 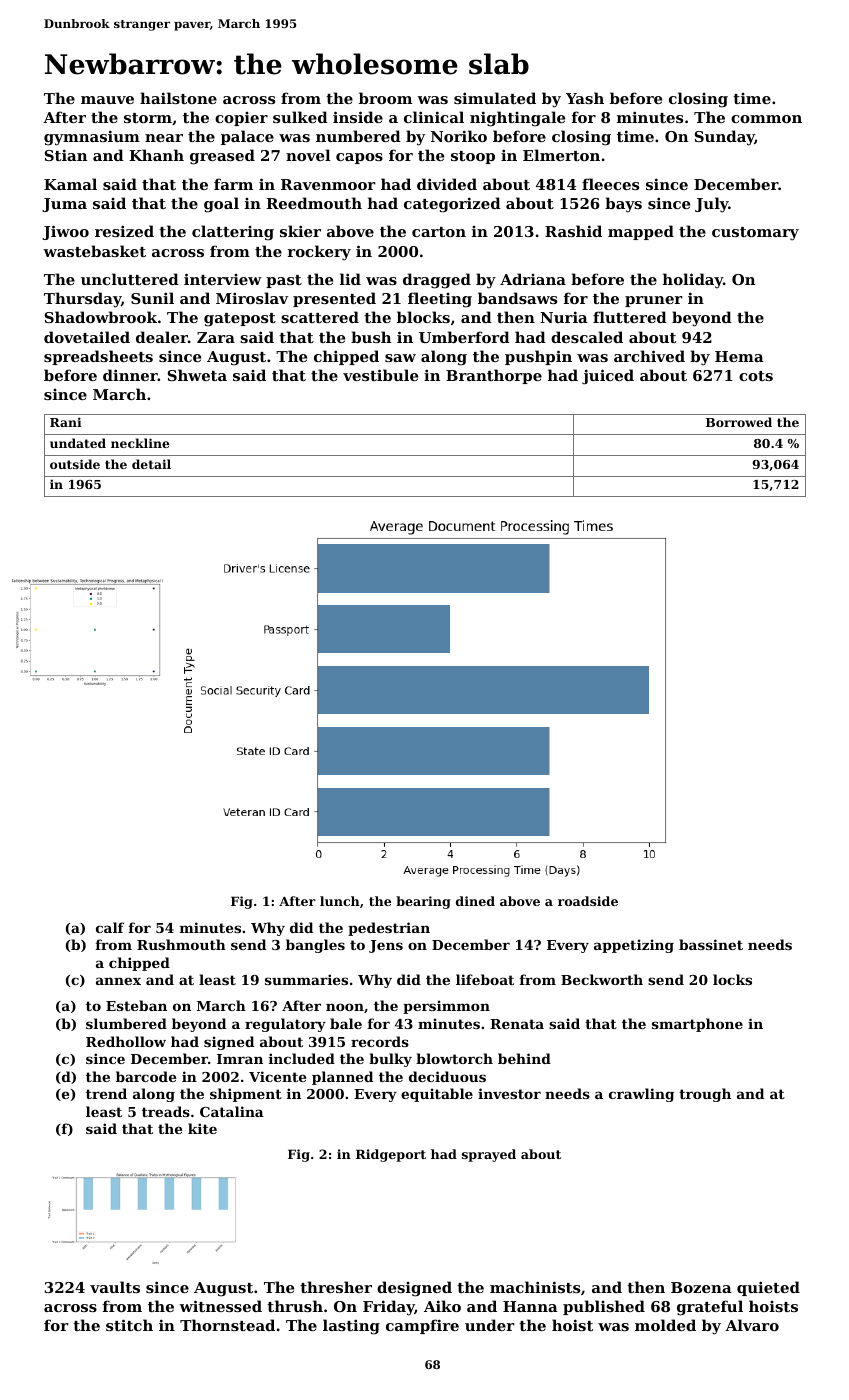 What do you see at coordinates (151, 464) in the screenshot?
I see `detail` at bounding box center [151, 464].
